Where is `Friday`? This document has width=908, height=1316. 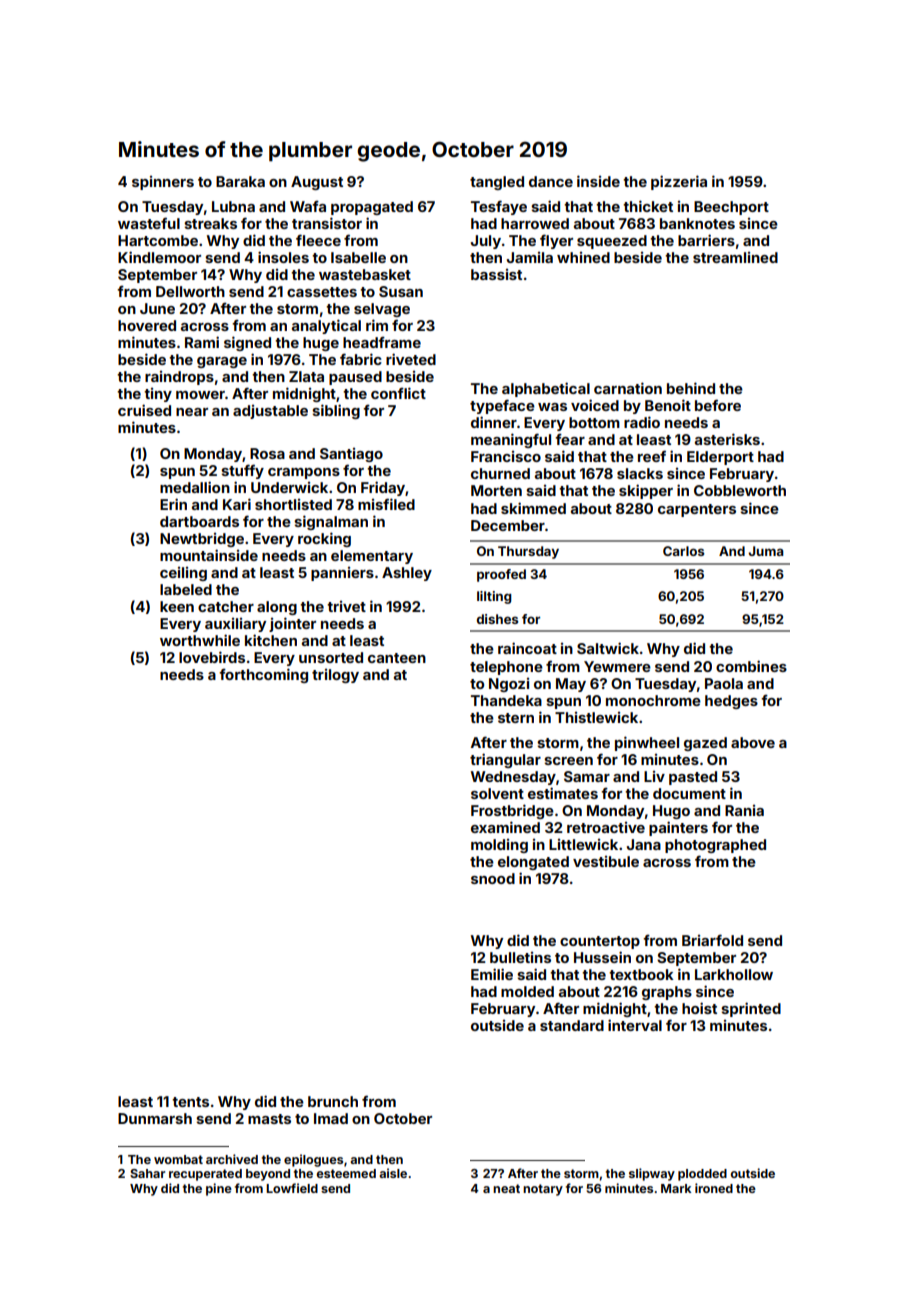 Friday is located at coordinates (383, 488).
